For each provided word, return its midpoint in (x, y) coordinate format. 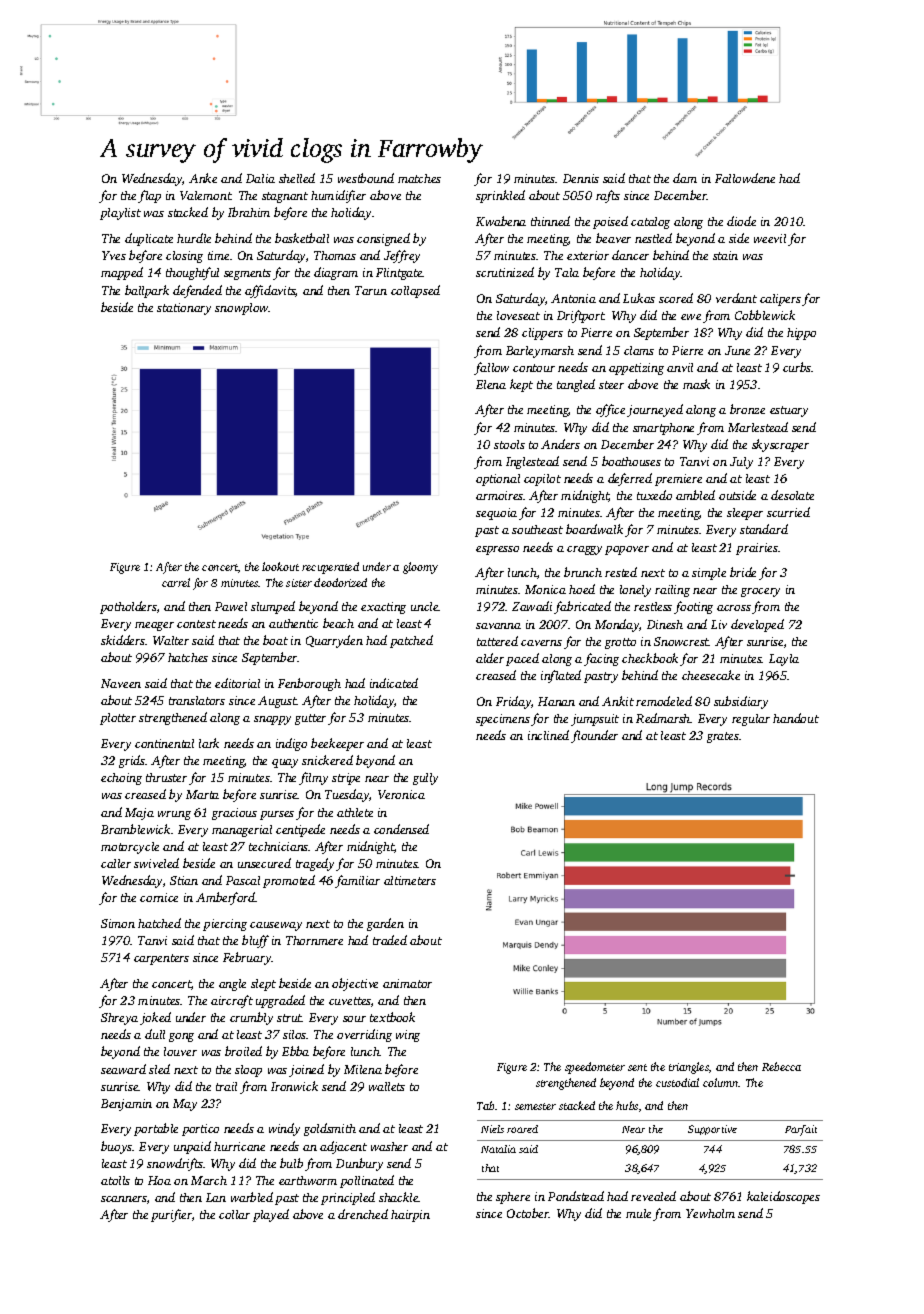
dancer (630, 255)
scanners (124, 1199)
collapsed (415, 291)
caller (116, 863)
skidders (123, 640)
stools (509, 444)
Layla (784, 660)
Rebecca (781, 1066)
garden (385, 924)
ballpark (147, 291)
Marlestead (758, 427)
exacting (383, 608)
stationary (184, 309)
